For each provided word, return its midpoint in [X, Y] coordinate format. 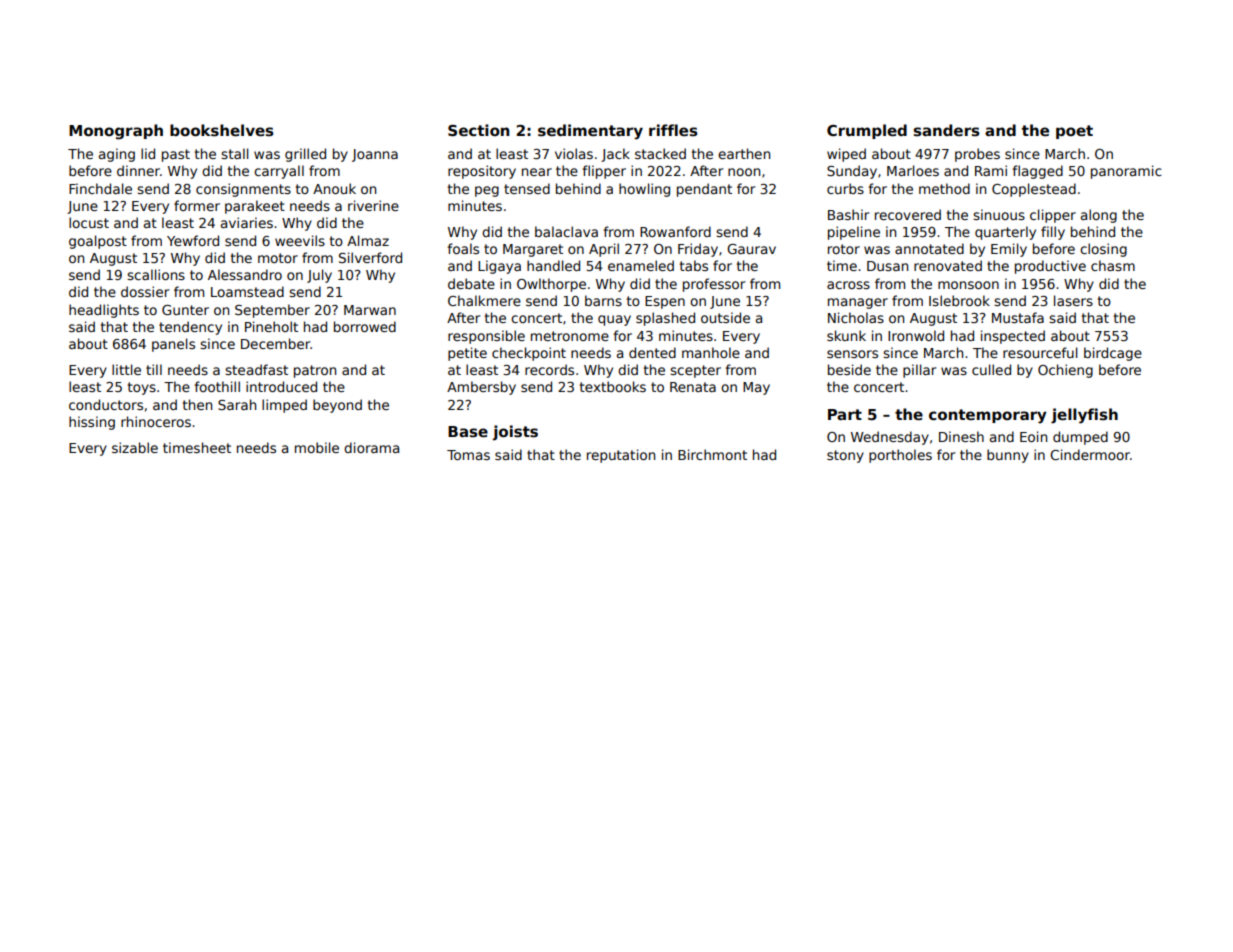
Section [478, 130]
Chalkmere [484, 300]
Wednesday [890, 438]
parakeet [255, 207]
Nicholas [856, 317]
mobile [317, 447]
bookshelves [222, 130]
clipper [1053, 216]
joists [515, 433]
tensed [527, 188]
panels [173, 345]
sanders [946, 130]
